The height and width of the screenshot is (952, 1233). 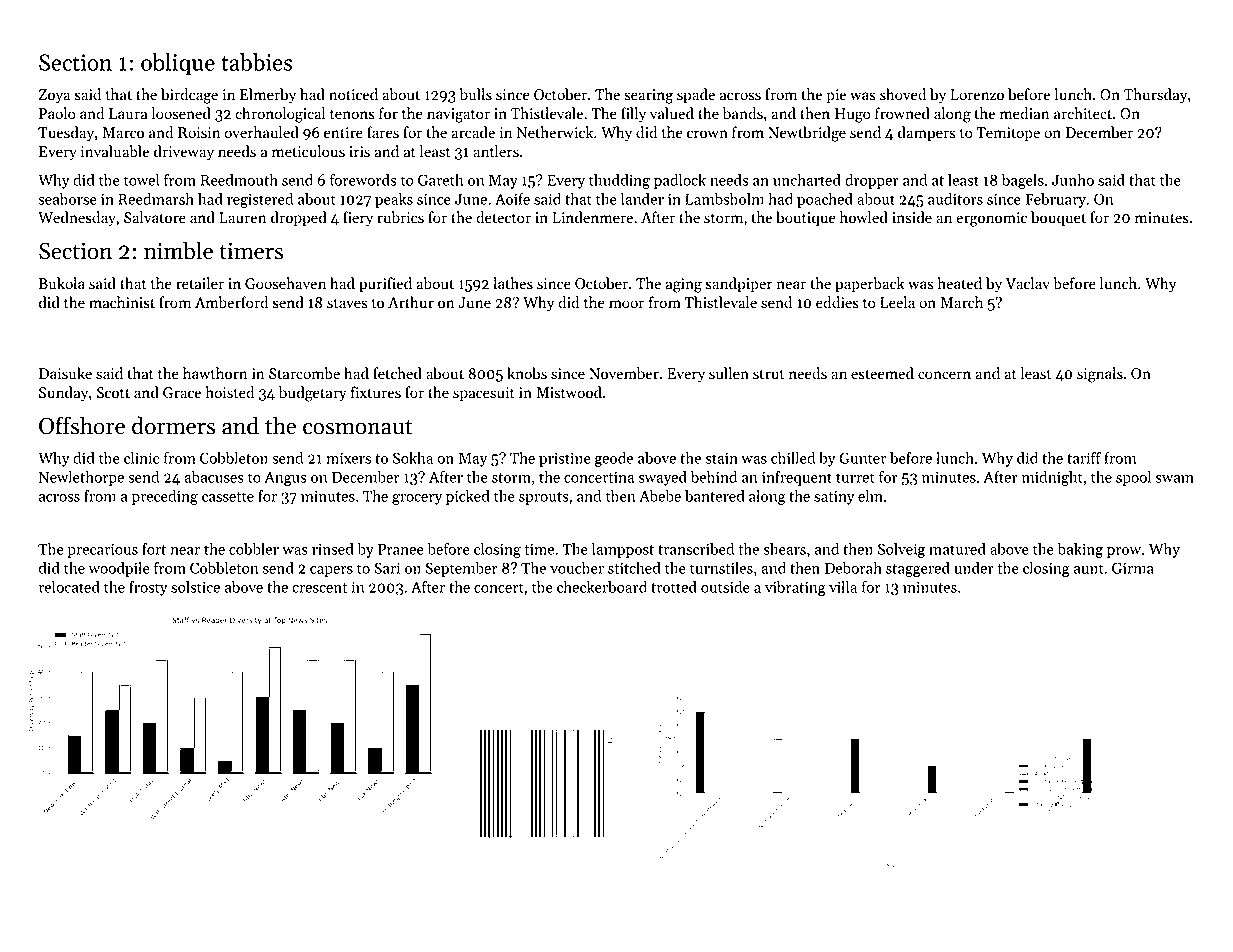 What do you see at coordinates (299, 218) in the screenshot?
I see `dropped` at bounding box center [299, 218].
